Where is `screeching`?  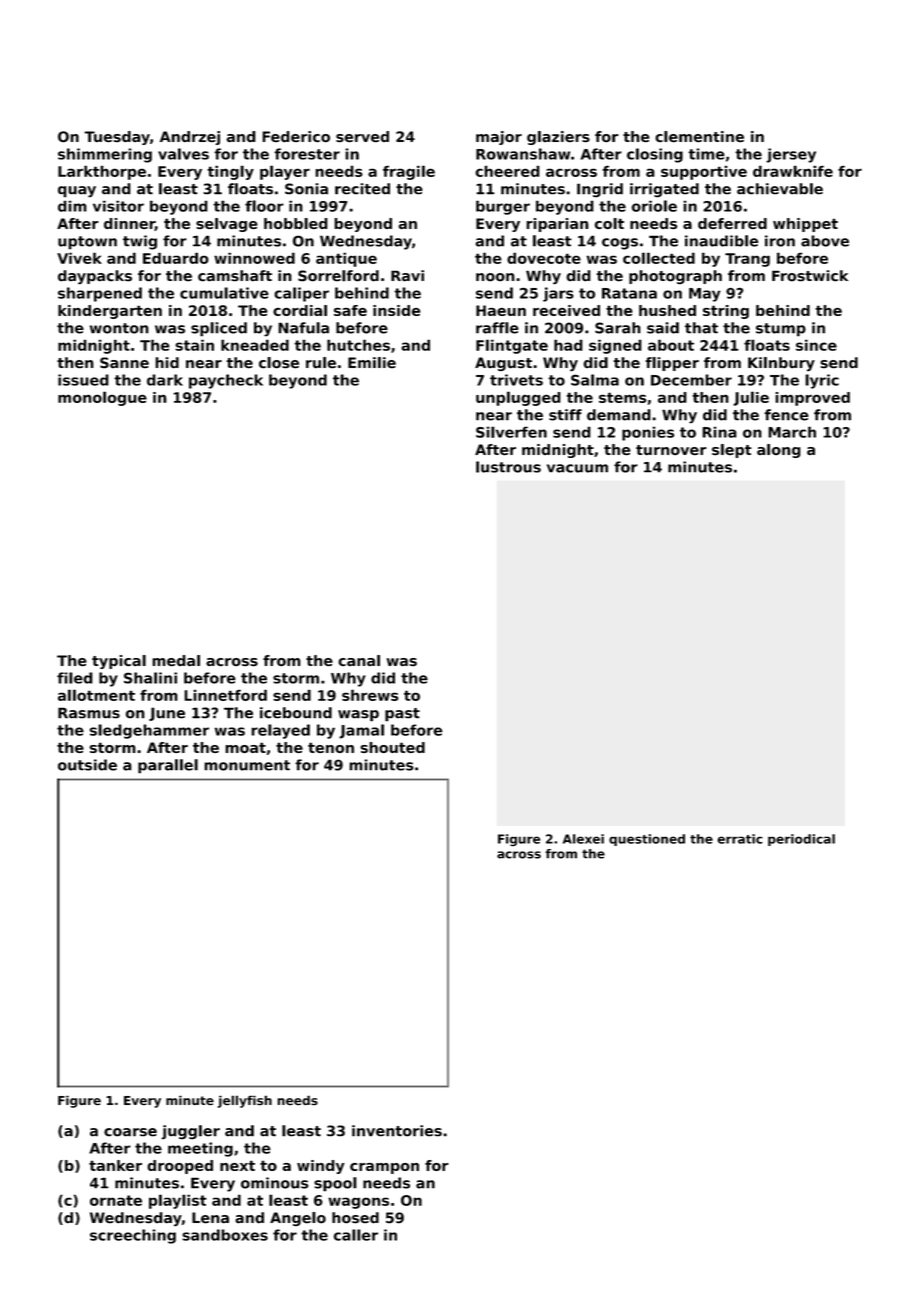
screeching is located at coordinates (133, 1236).
